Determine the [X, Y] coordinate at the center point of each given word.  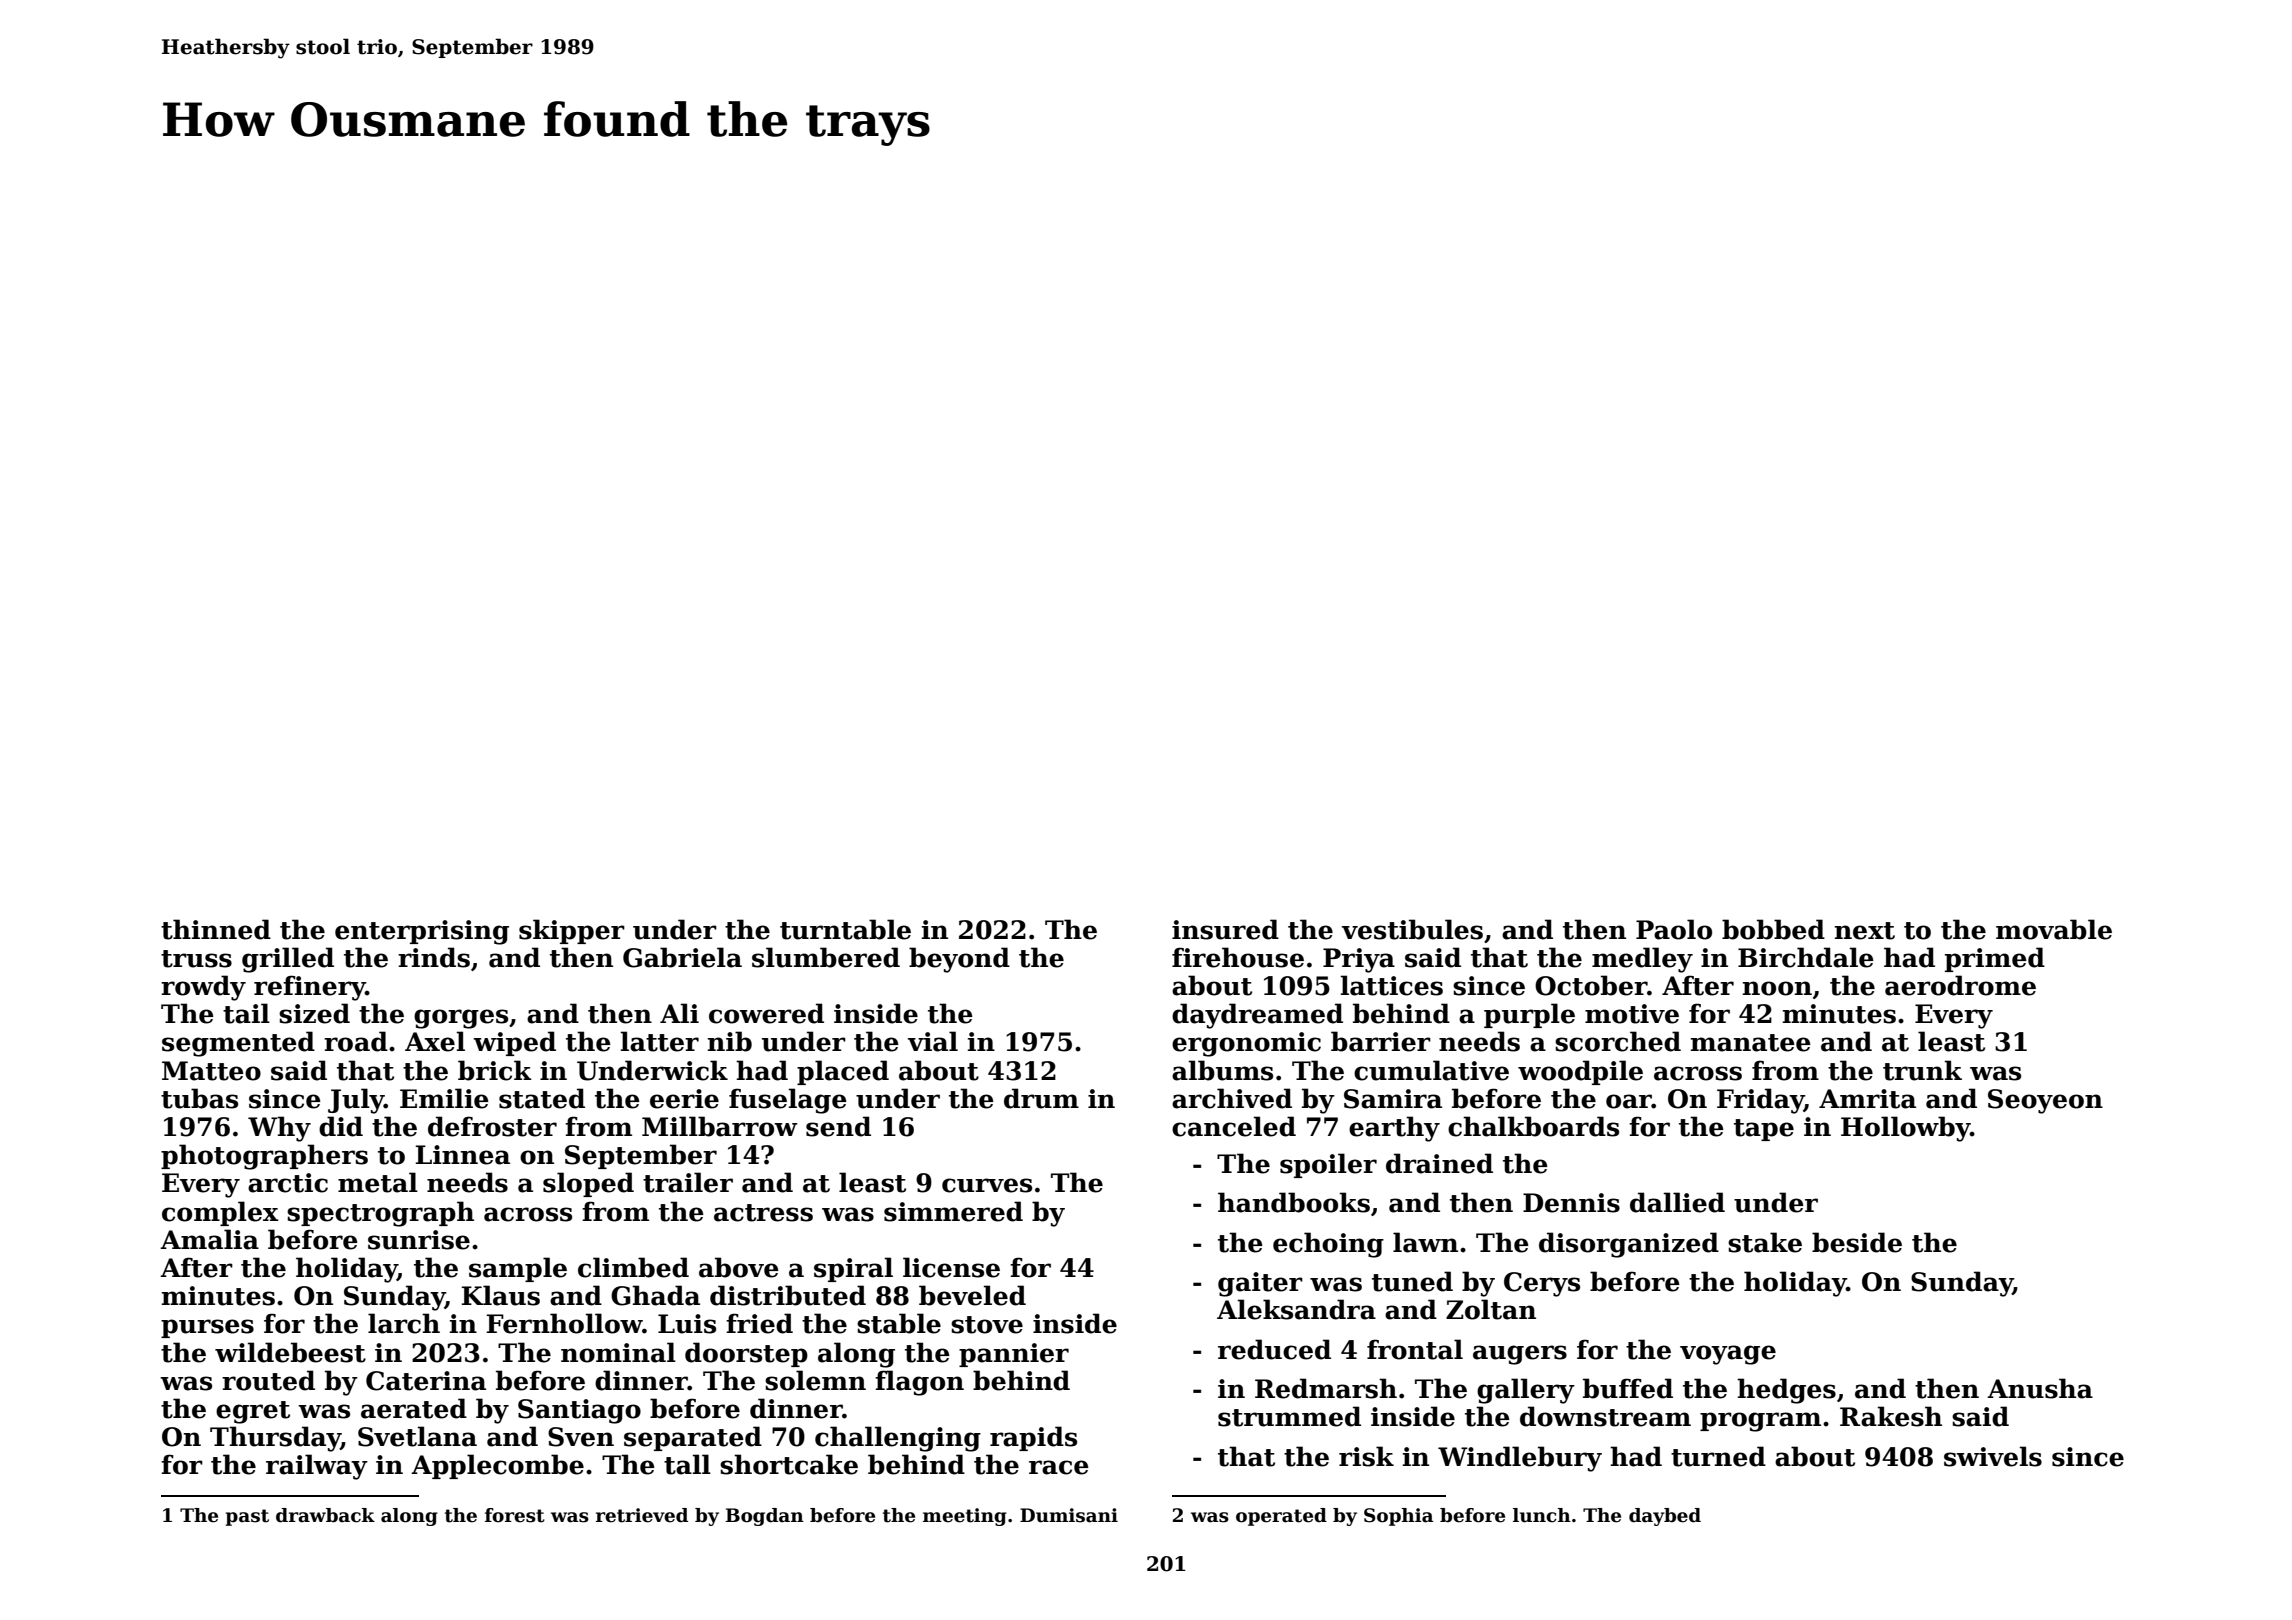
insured [1225, 929]
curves [987, 1185]
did [341, 1126]
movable [2054, 929]
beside [1857, 1242]
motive [1632, 1014]
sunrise [419, 1240]
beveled [972, 1295]
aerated [414, 1408]
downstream [1605, 1416]
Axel [435, 1041]
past [247, 1517]
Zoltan [1491, 1309]
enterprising [422, 932]
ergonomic [1246, 1044]
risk [1366, 1456]
